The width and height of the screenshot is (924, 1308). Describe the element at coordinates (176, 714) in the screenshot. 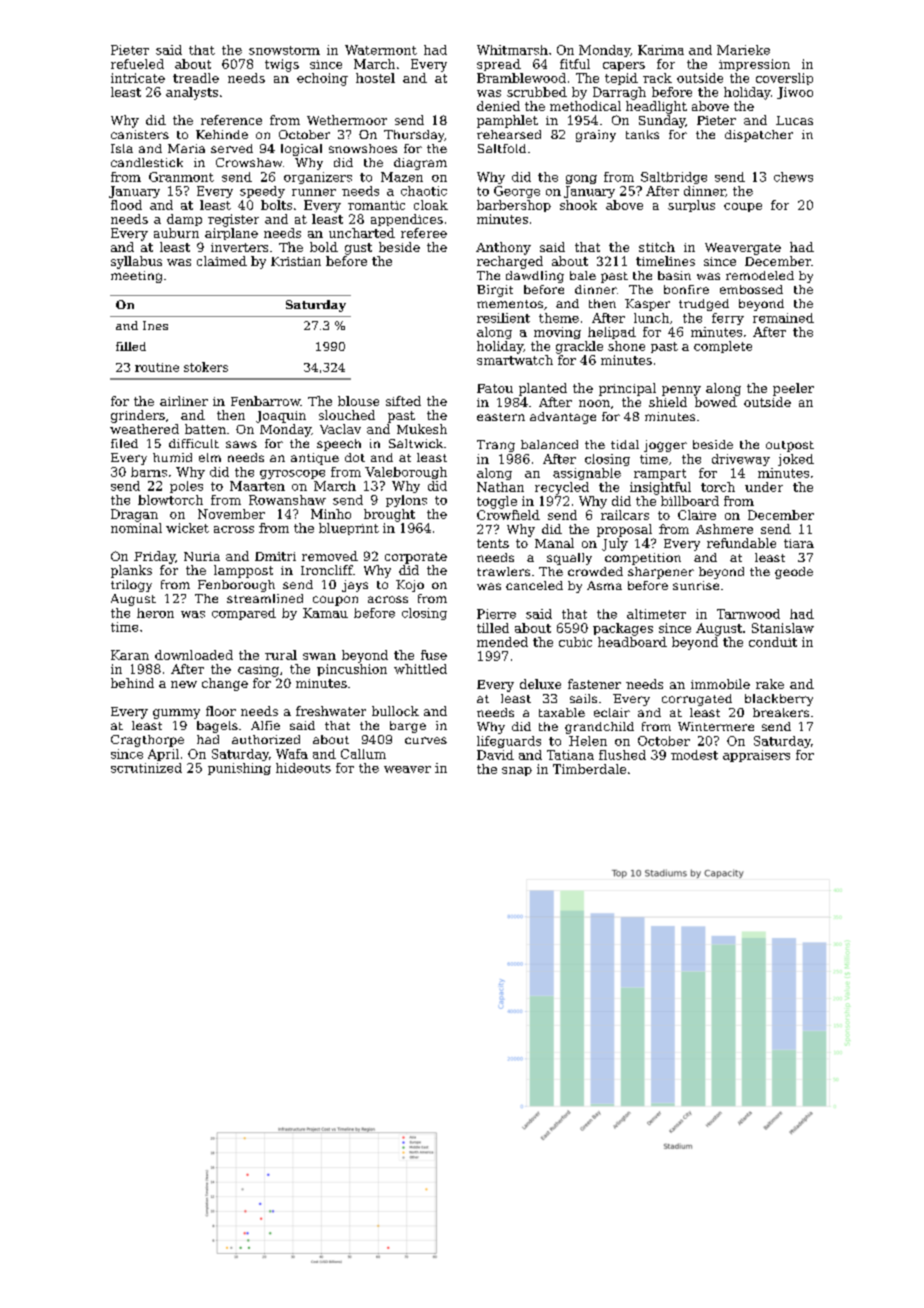

I see `gummy` at that location.
